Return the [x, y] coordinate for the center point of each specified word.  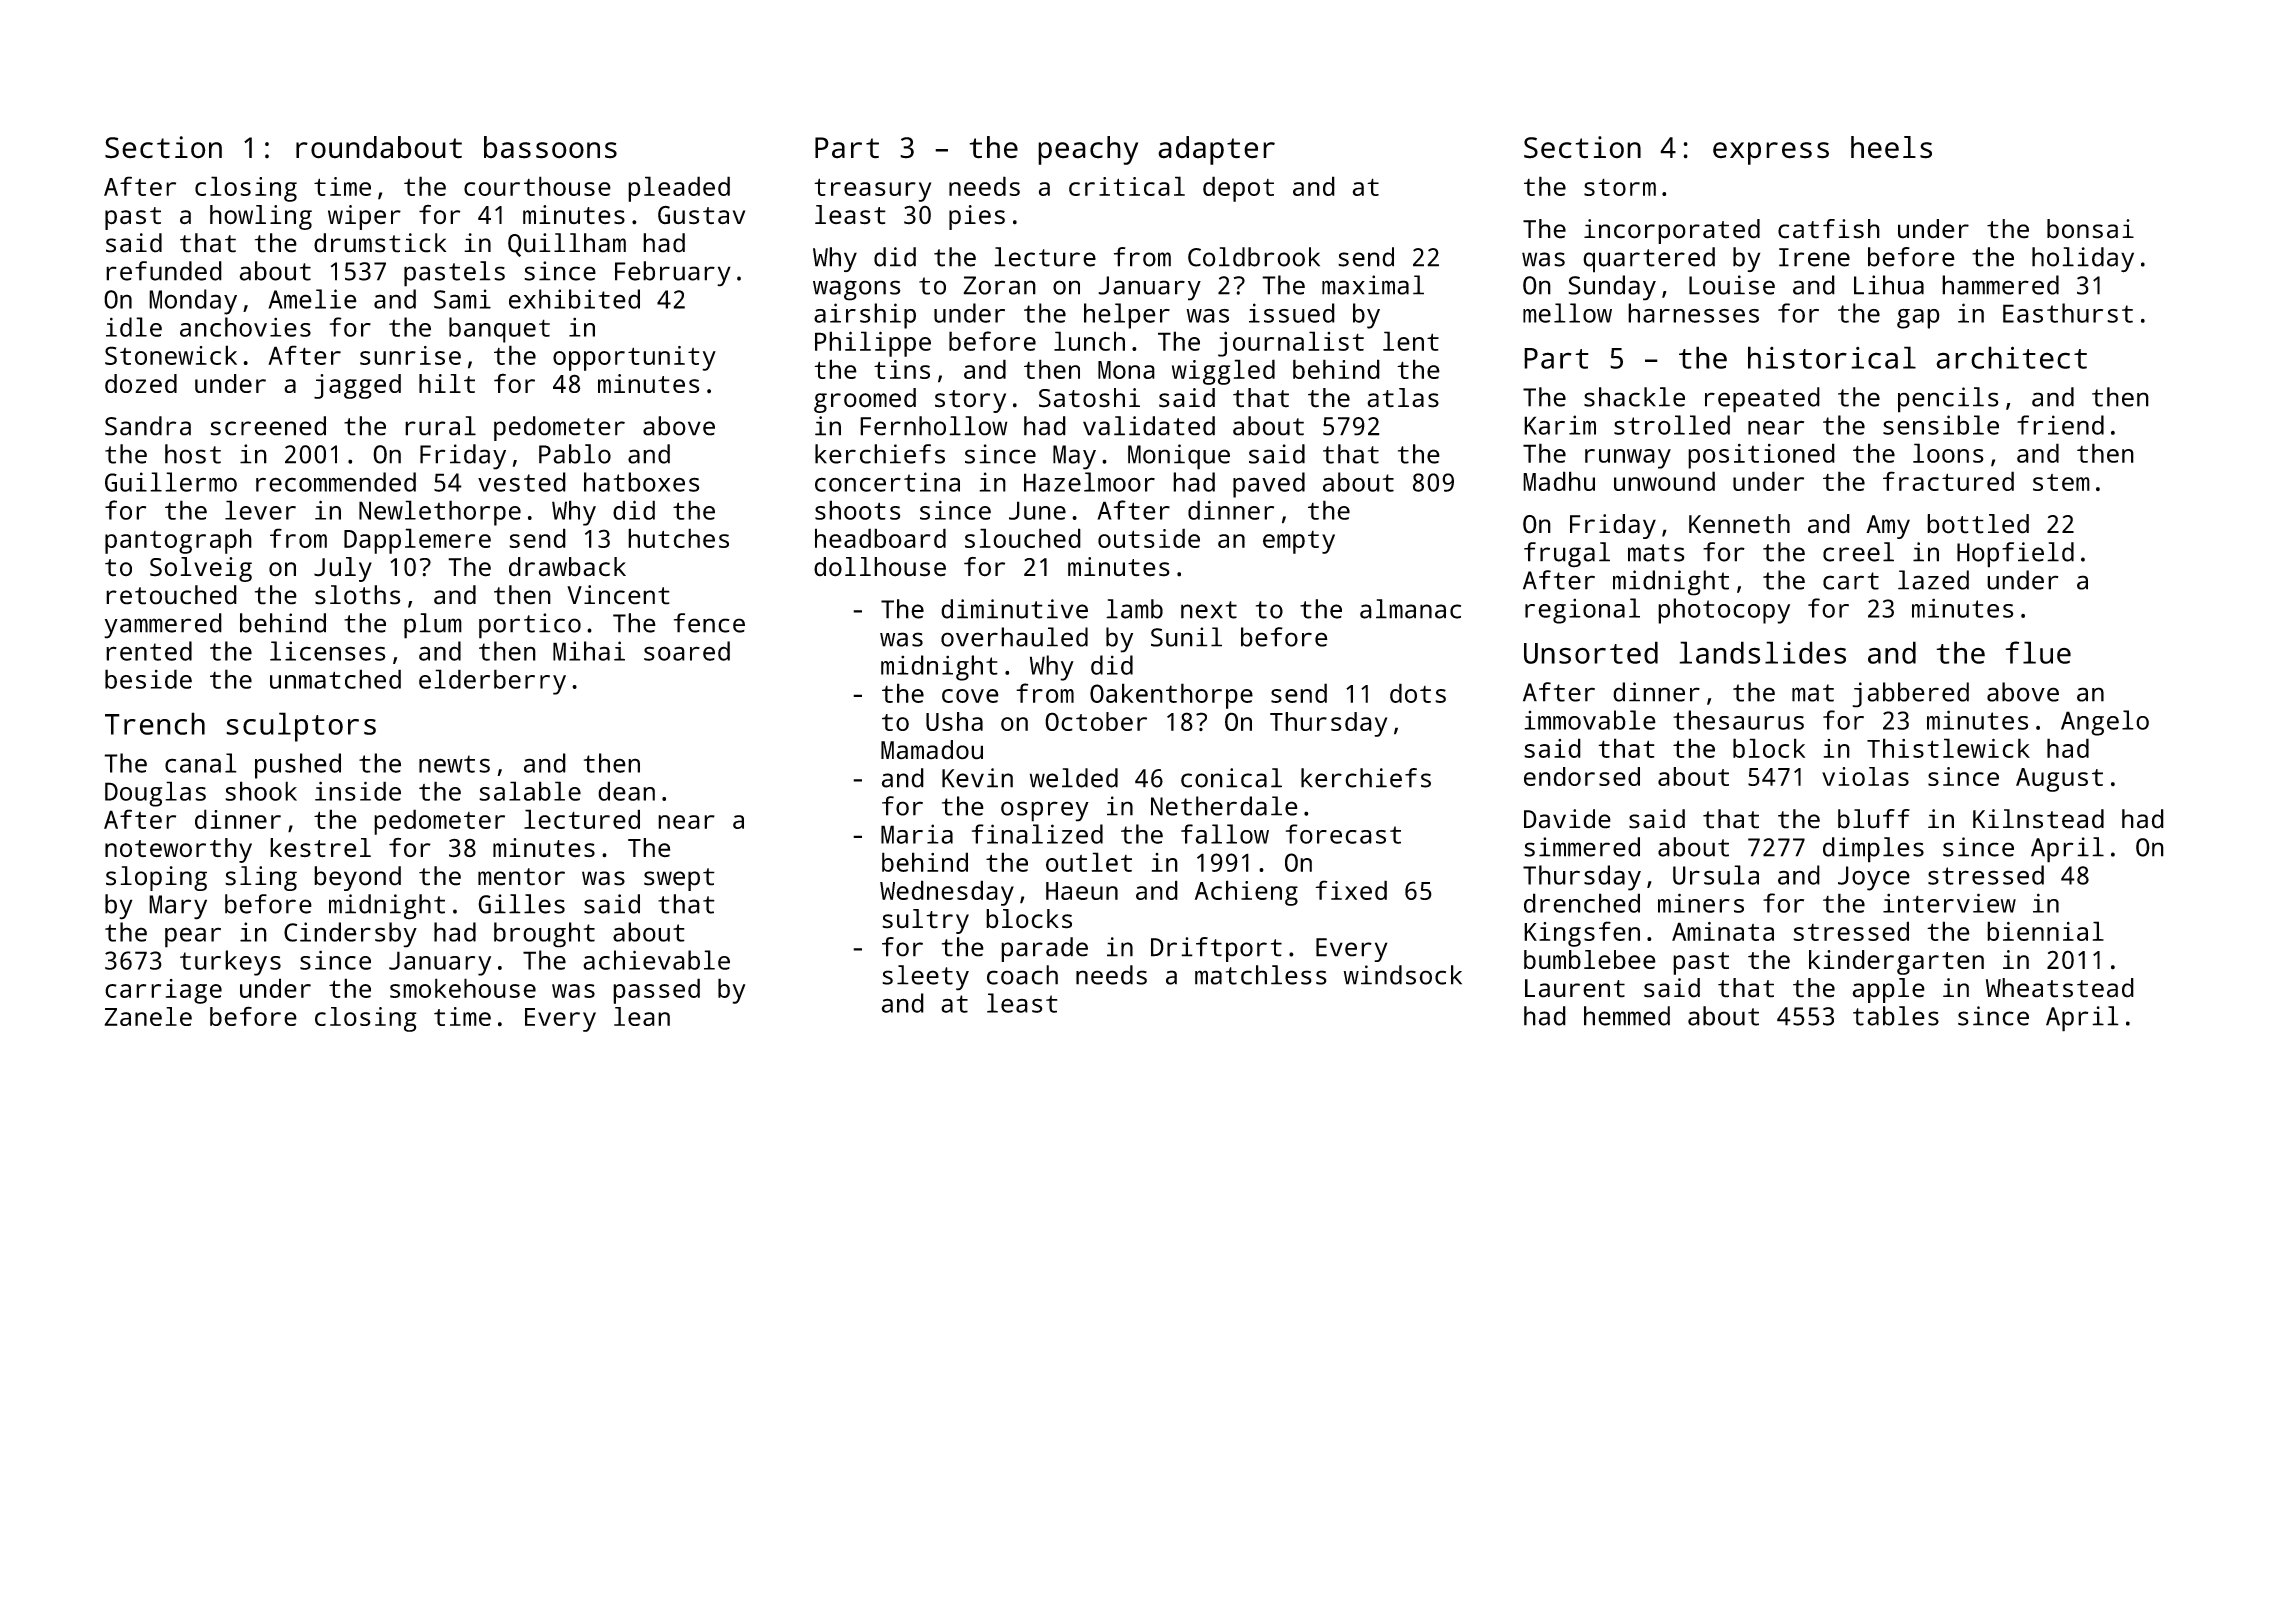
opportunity [634, 358]
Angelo [2105, 723]
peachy [1088, 150]
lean [642, 1016]
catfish [1829, 229]
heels [1891, 147]
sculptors [301, 727]
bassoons [550, 147]
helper [1127, 316]
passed [656, 991]
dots [1418, 693]
